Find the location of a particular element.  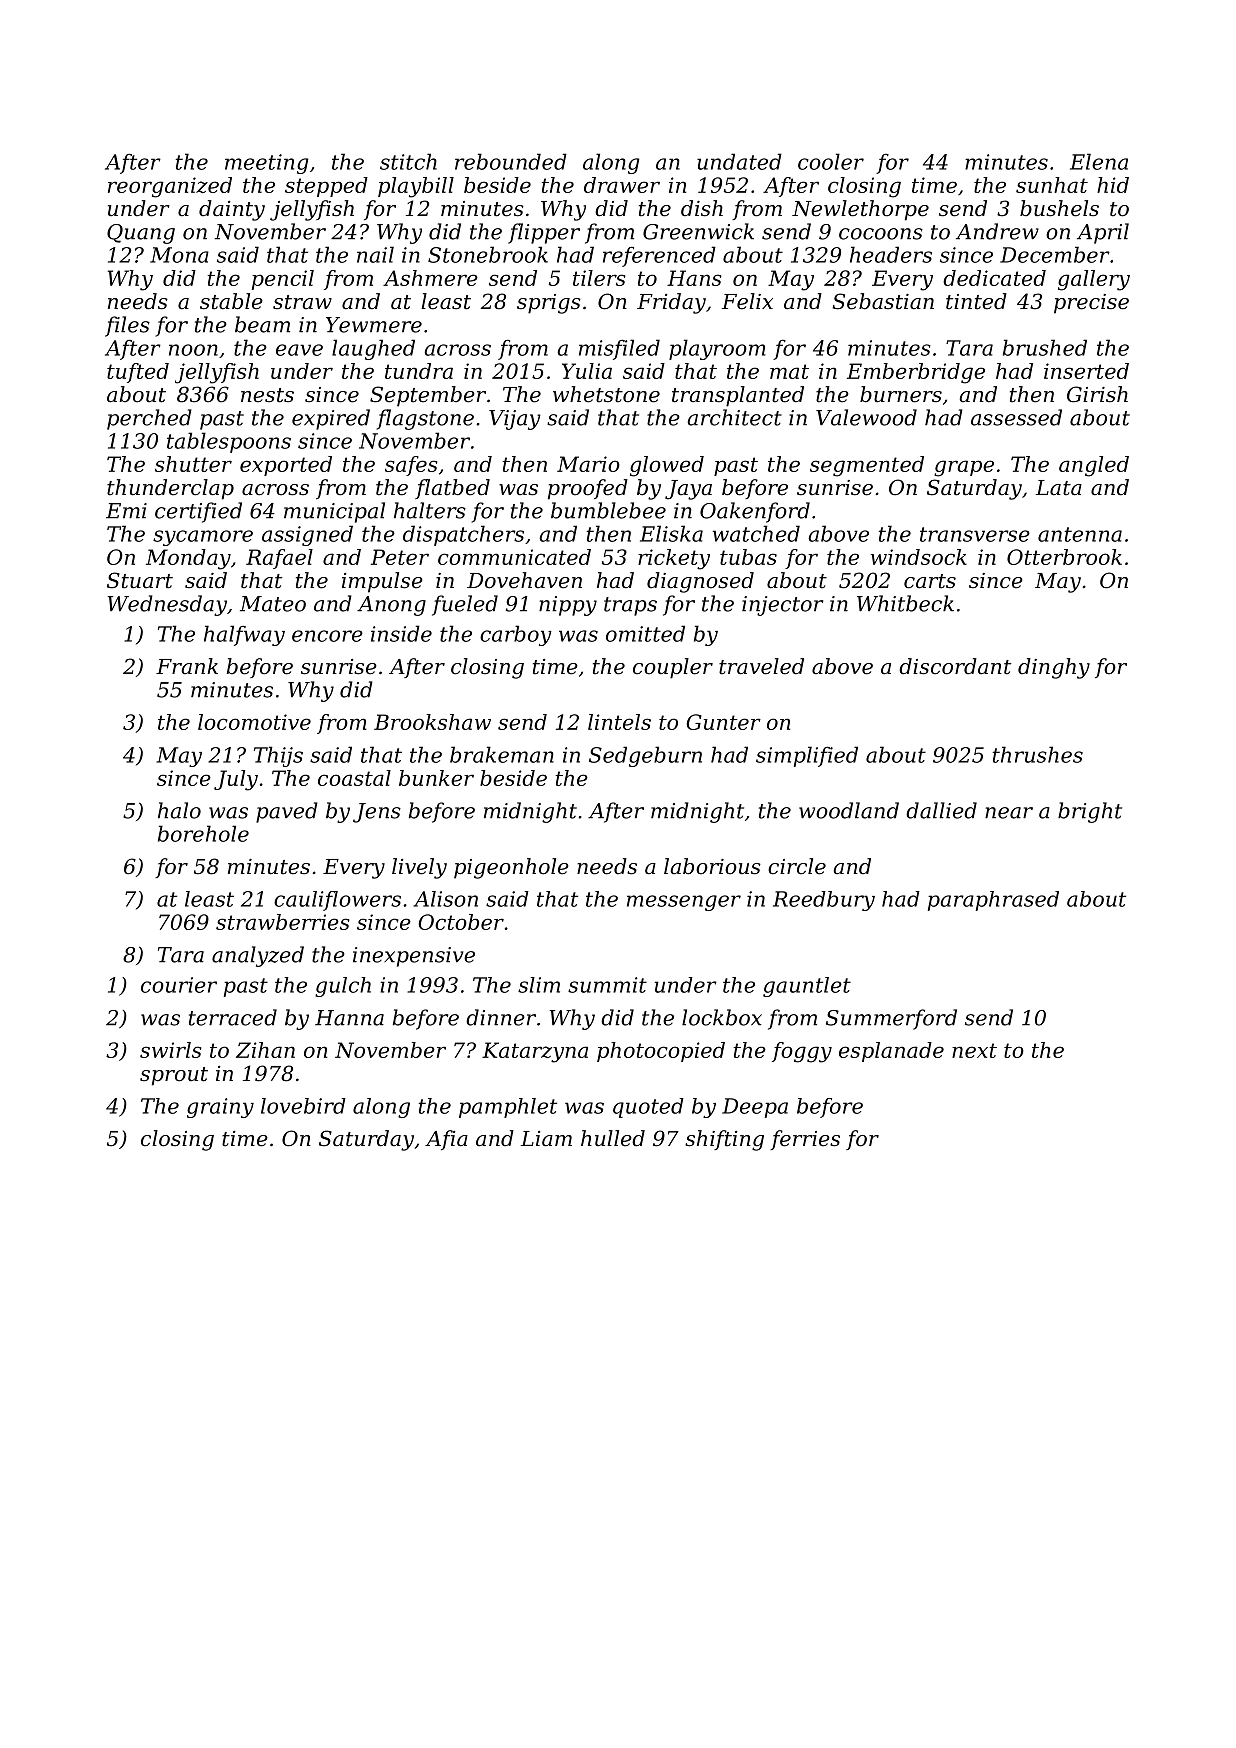

Whitbeck is located at coordinates (905, 603).
